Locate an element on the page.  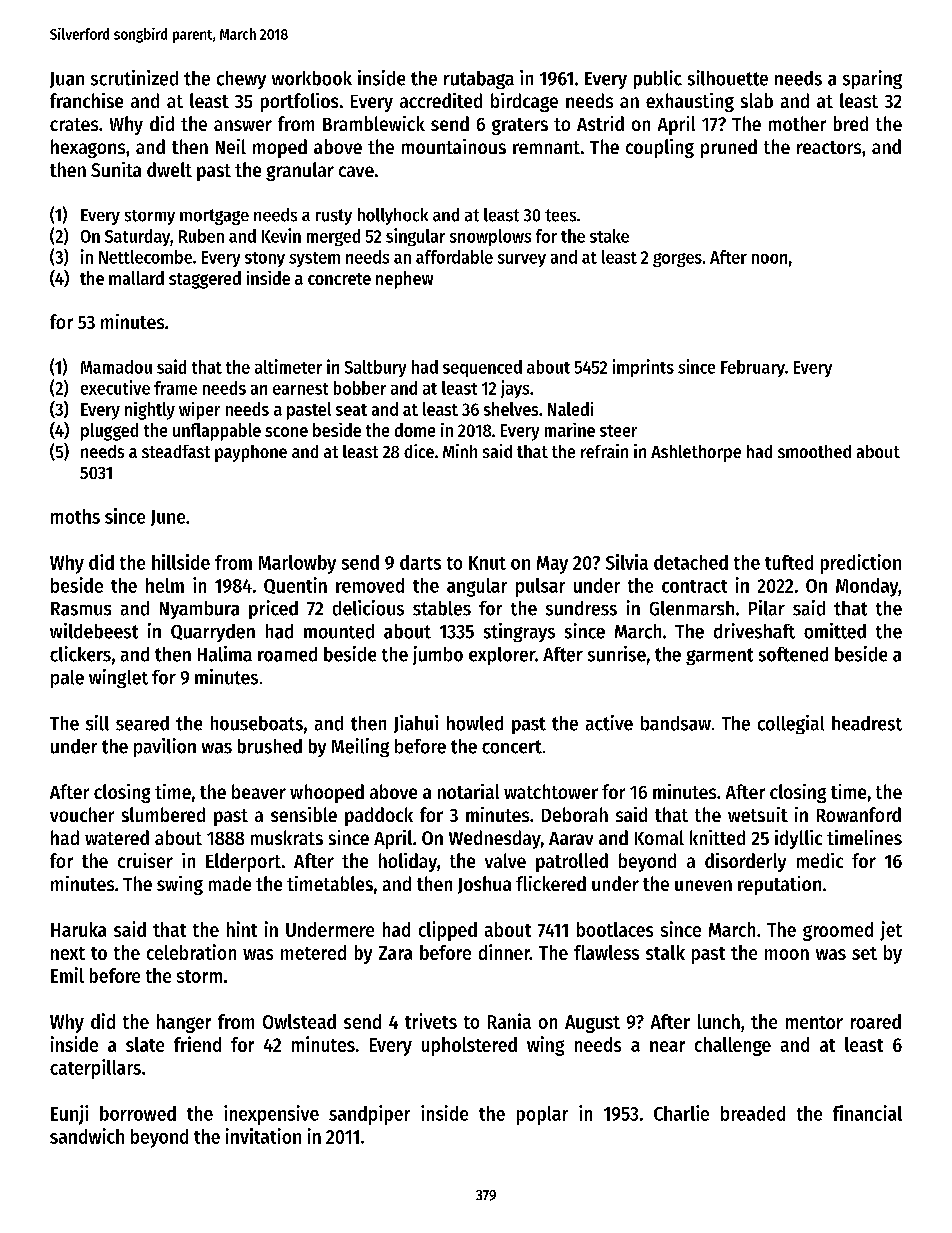
dinner is located at coordinates (504, 952).
